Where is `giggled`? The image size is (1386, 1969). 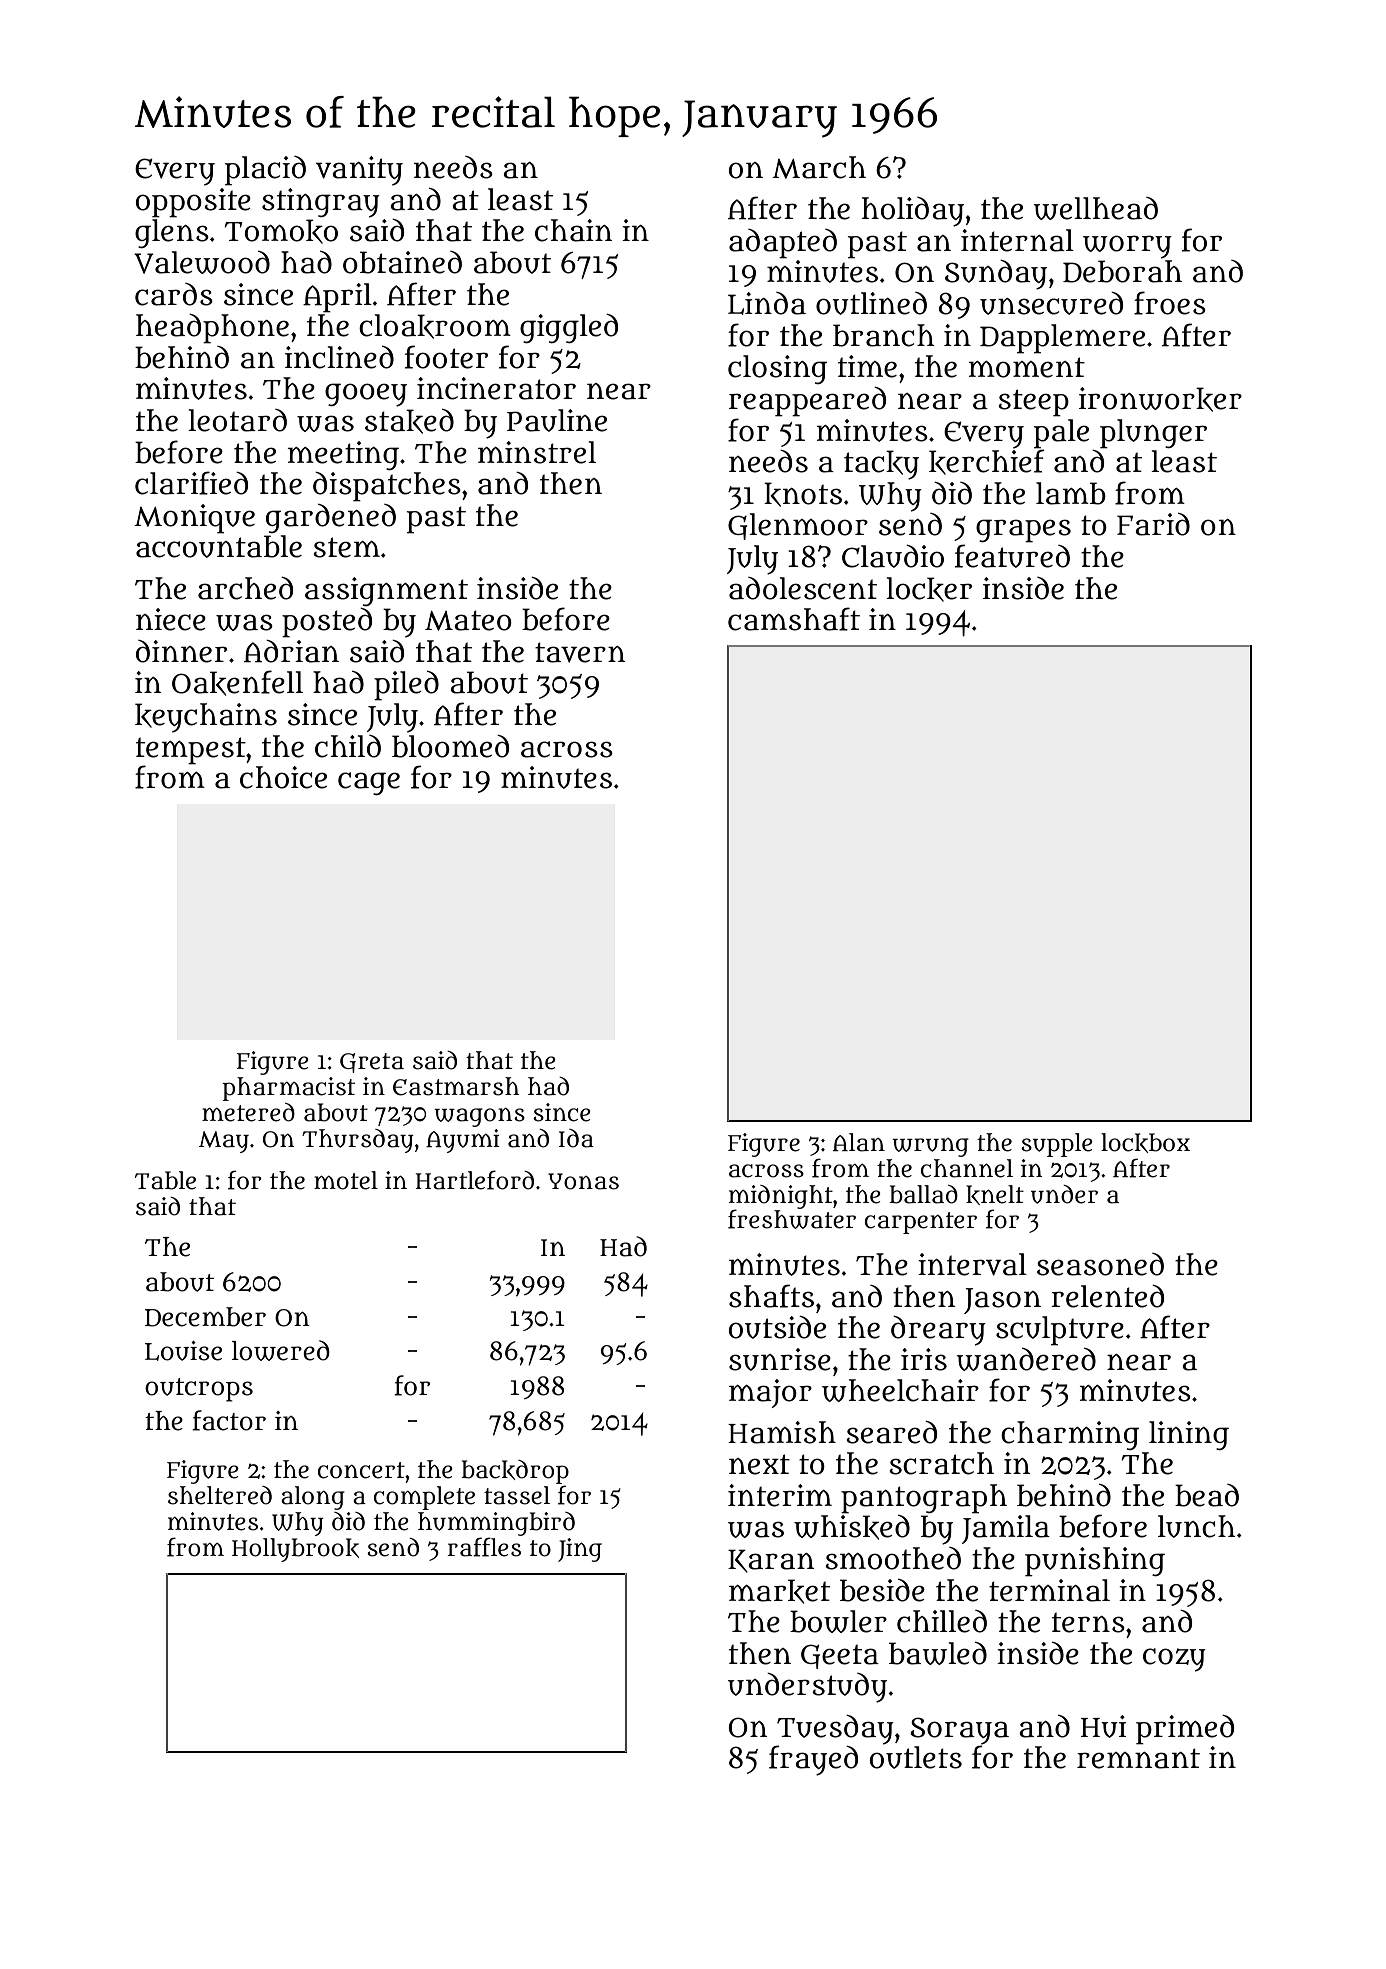 giggled is located at coordinates (569, 328).
